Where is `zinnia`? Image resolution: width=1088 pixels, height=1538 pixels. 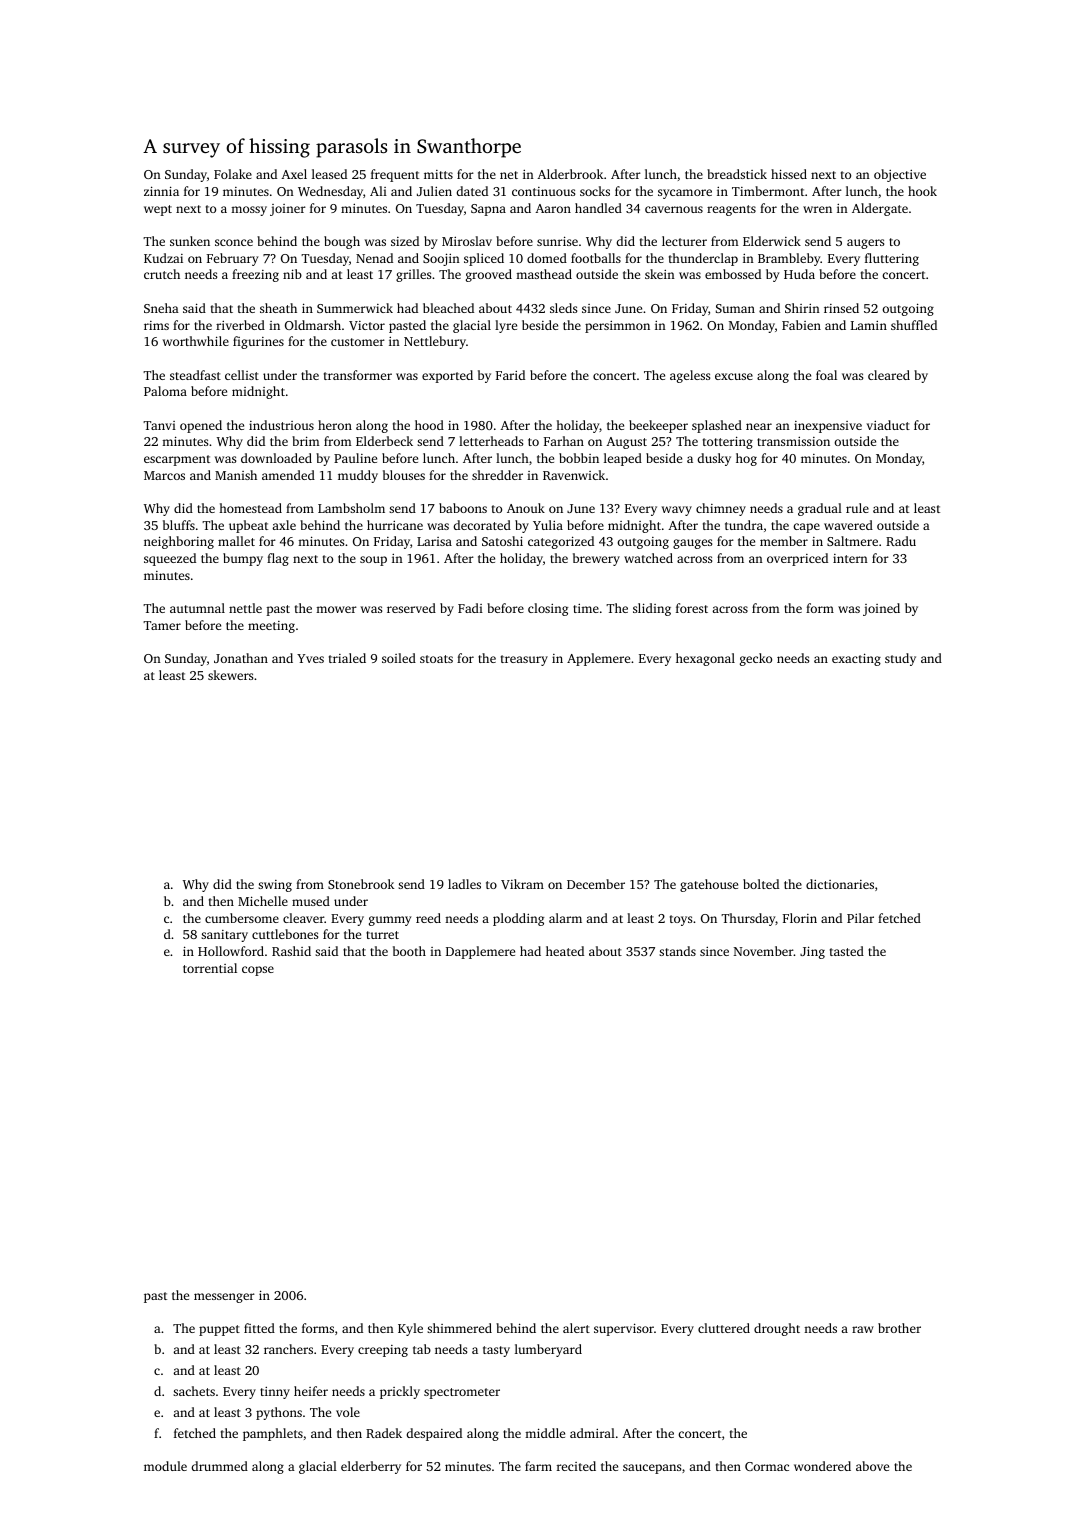 zinnia is located at coordinates (161, 191).
